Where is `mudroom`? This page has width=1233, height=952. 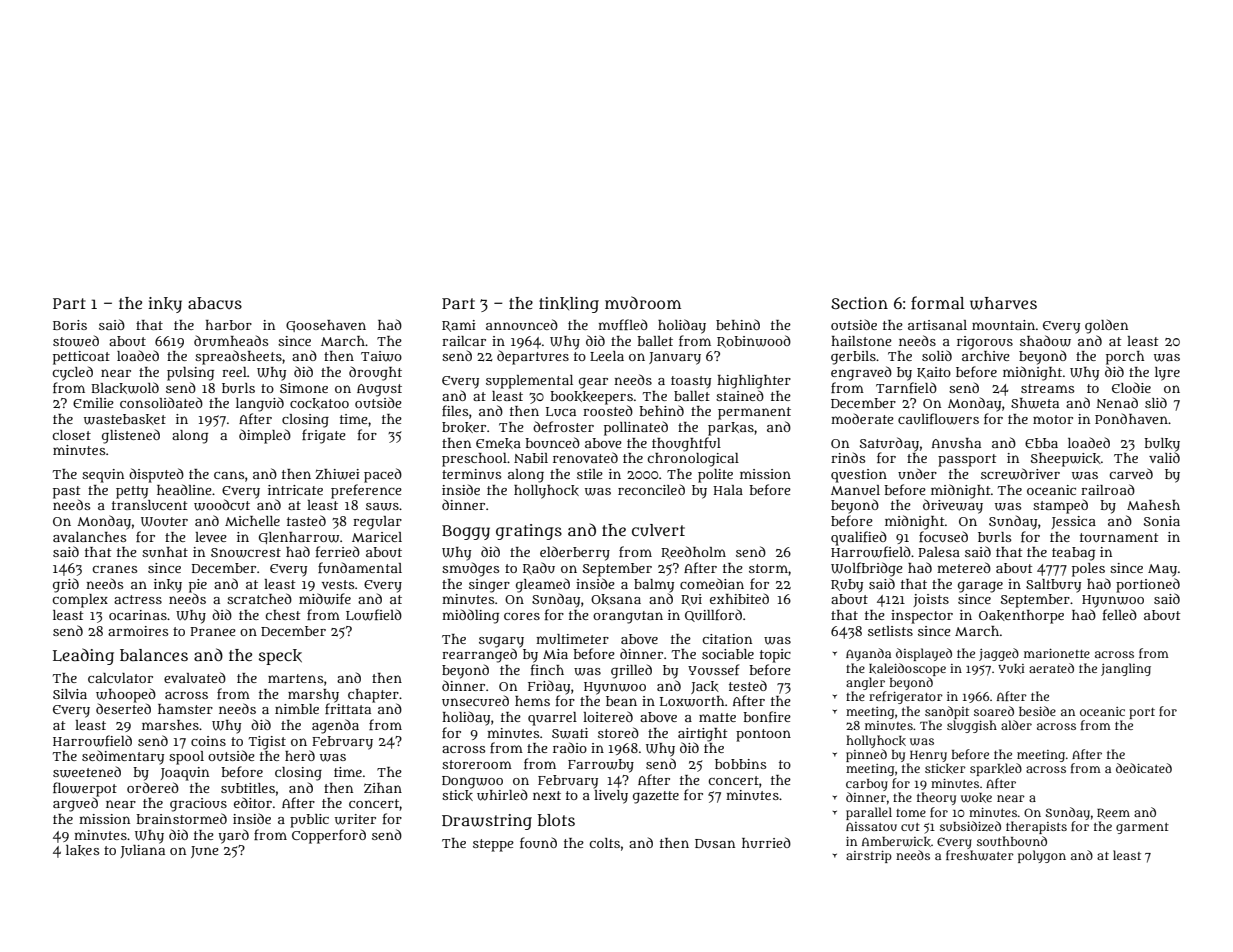 mudroom is located at coordinates (643, 302).
